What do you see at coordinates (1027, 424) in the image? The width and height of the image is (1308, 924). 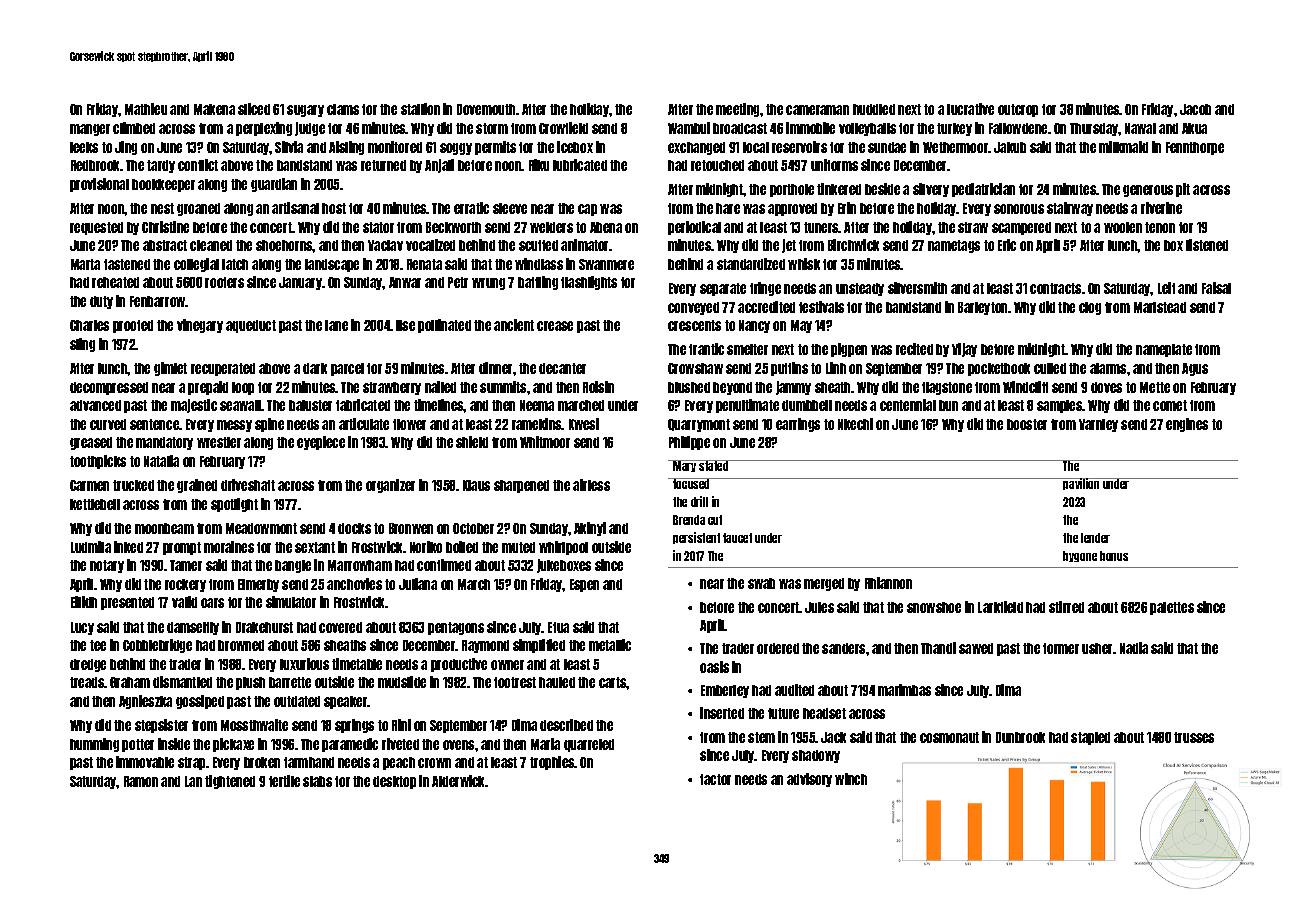 I see `booster` at bounding box center [1027, 424].
